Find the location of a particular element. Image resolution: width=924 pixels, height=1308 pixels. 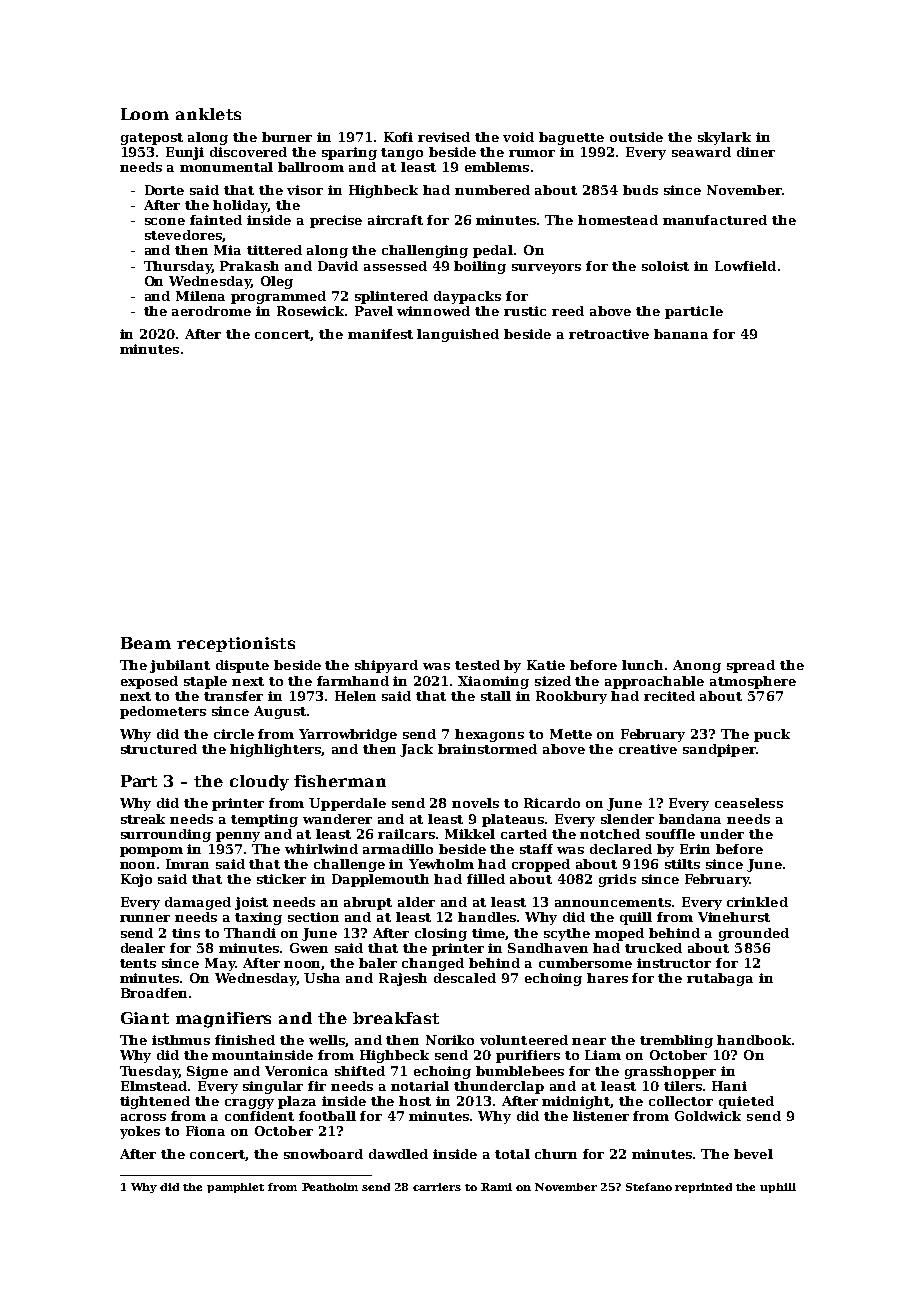

pamphlet is located at coordinates (235, 1188).
